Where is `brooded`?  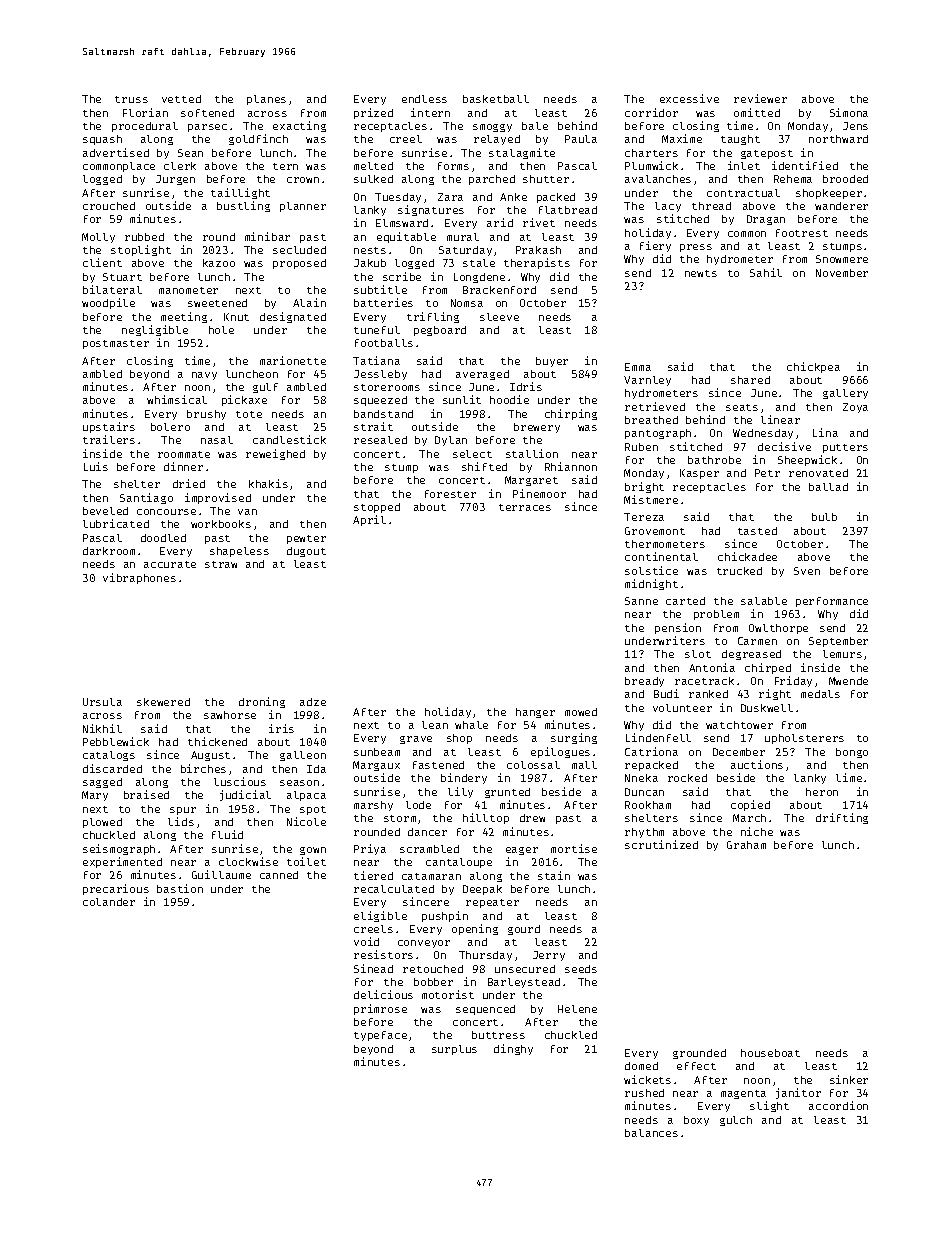 brooded is located at coordinates (845, 179).
